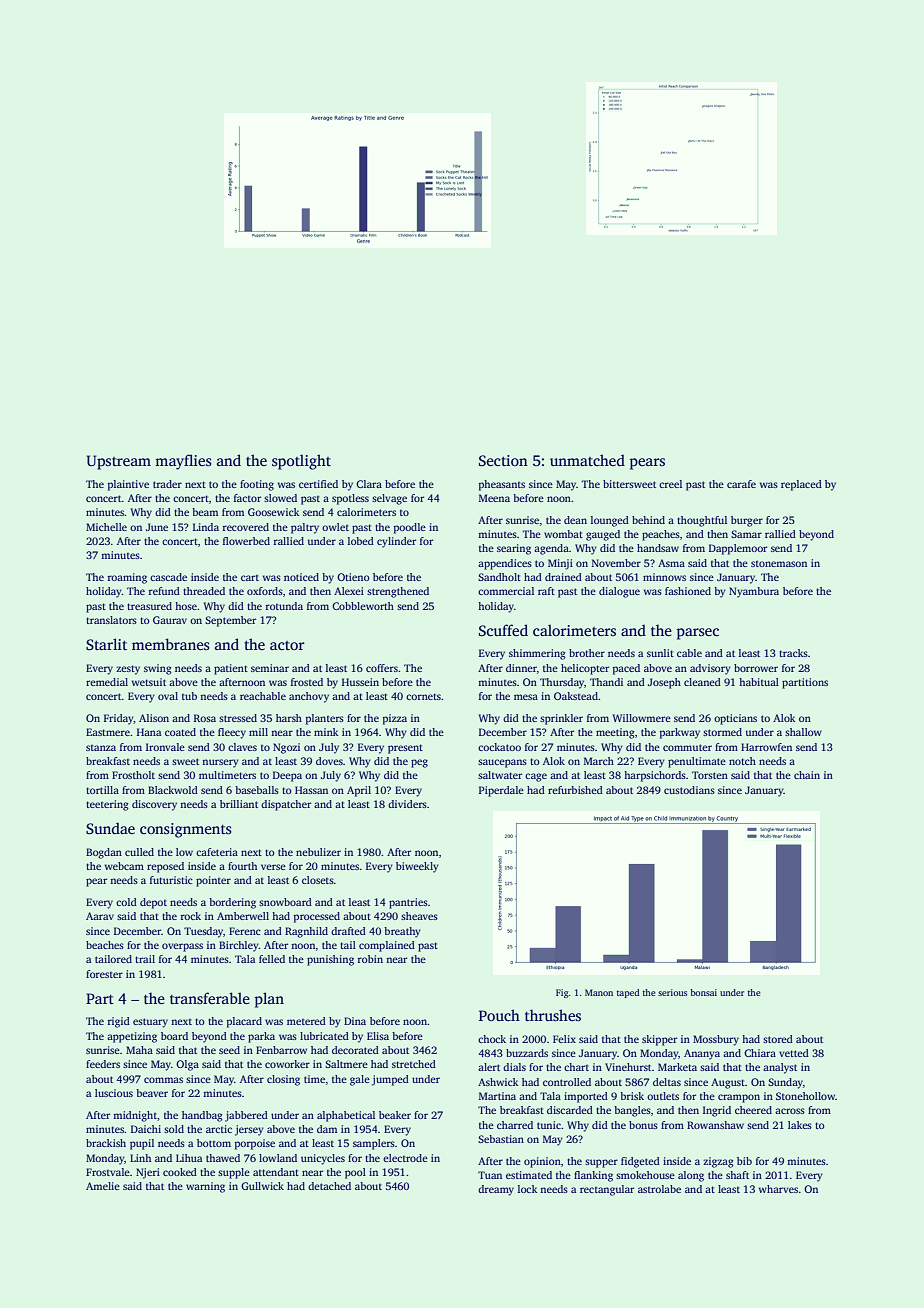 Image resolution: width=924 pixels, height=1308 pixels. What do you see at coordinates (103, 1186) in the screenshot?
I see `Amelie` at bounding box center [103, 1186].
